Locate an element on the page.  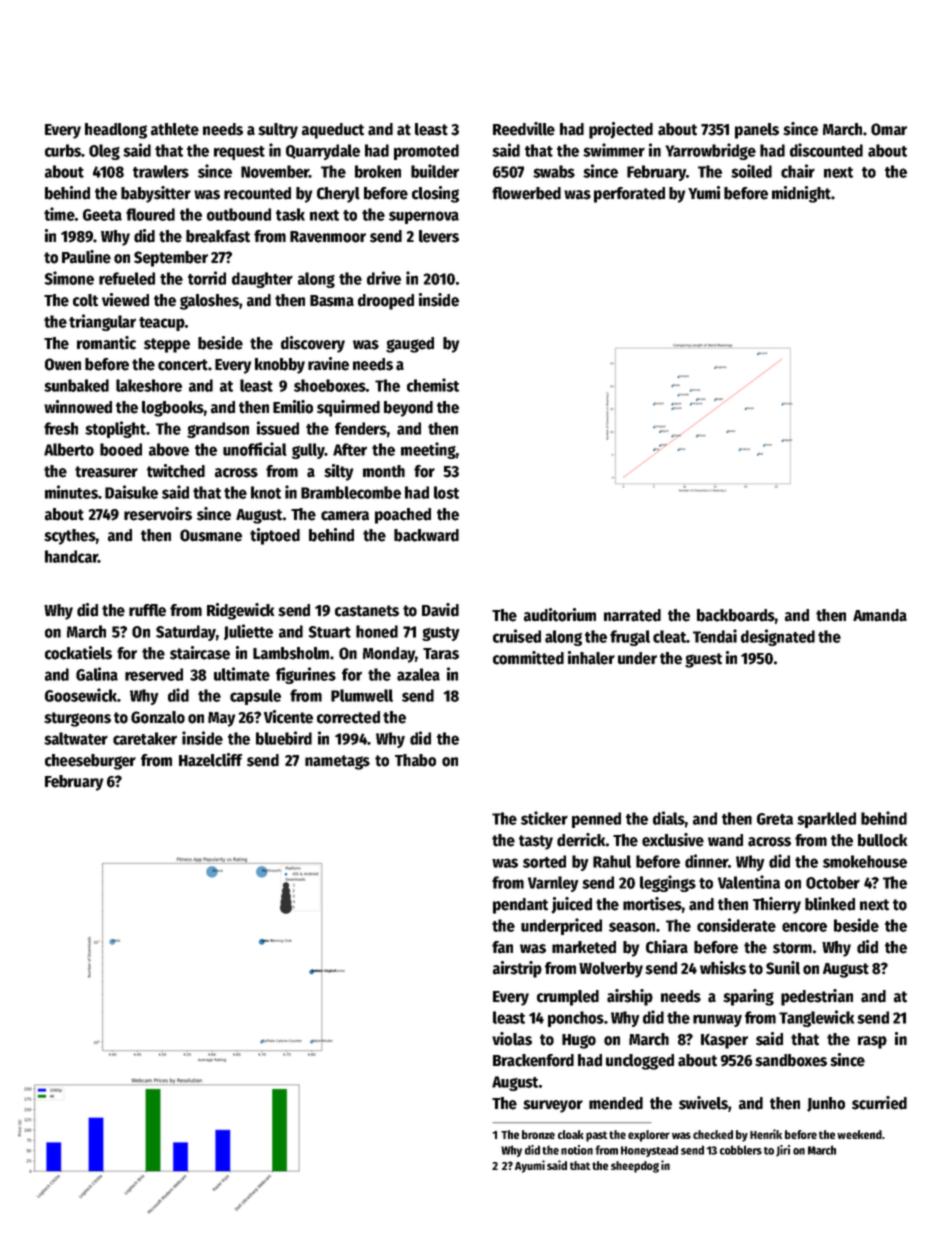
Simone is located at coordinates (69, 278).
